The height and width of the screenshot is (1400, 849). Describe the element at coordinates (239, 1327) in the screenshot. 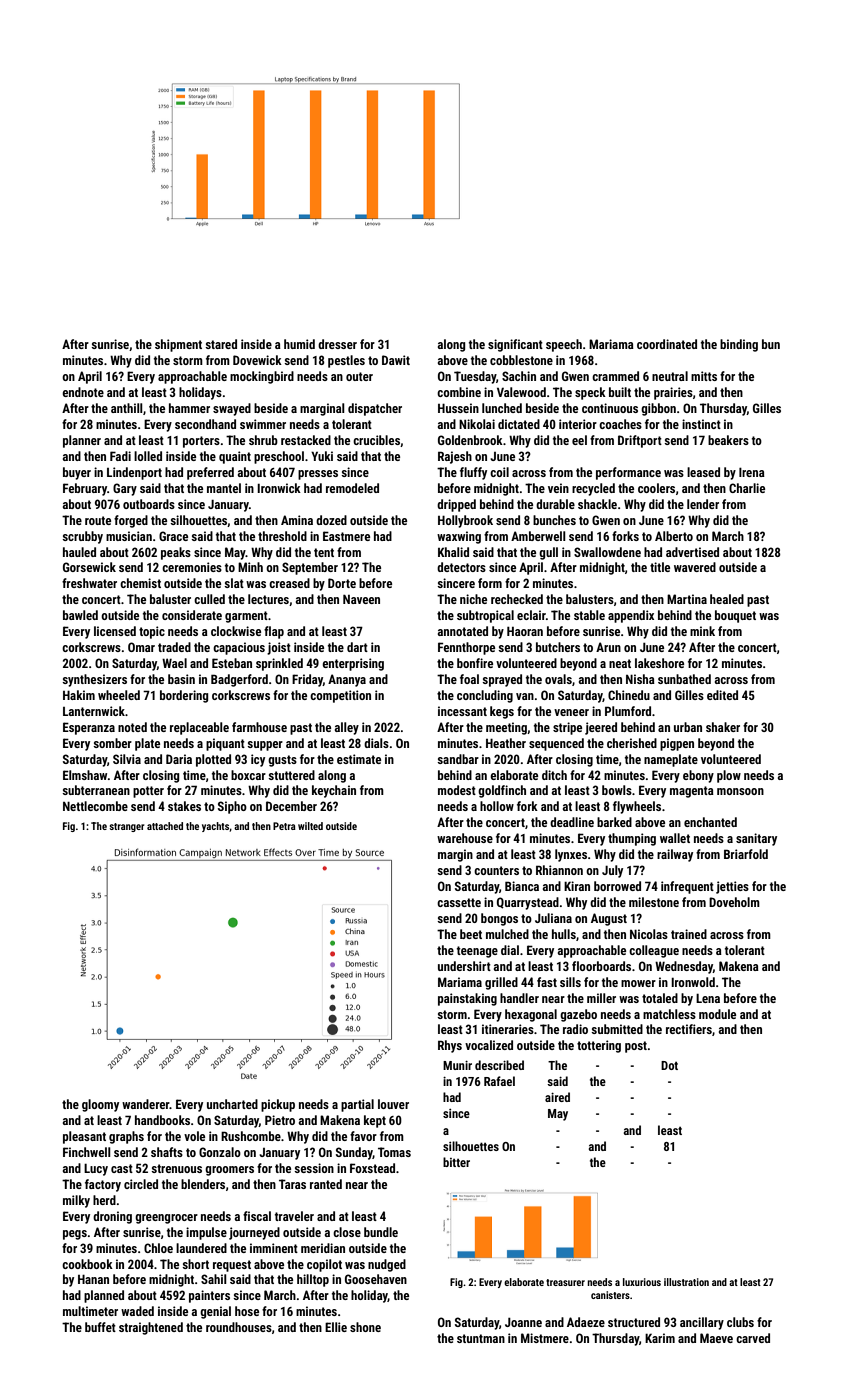

I see `roundhouses` at that location.
